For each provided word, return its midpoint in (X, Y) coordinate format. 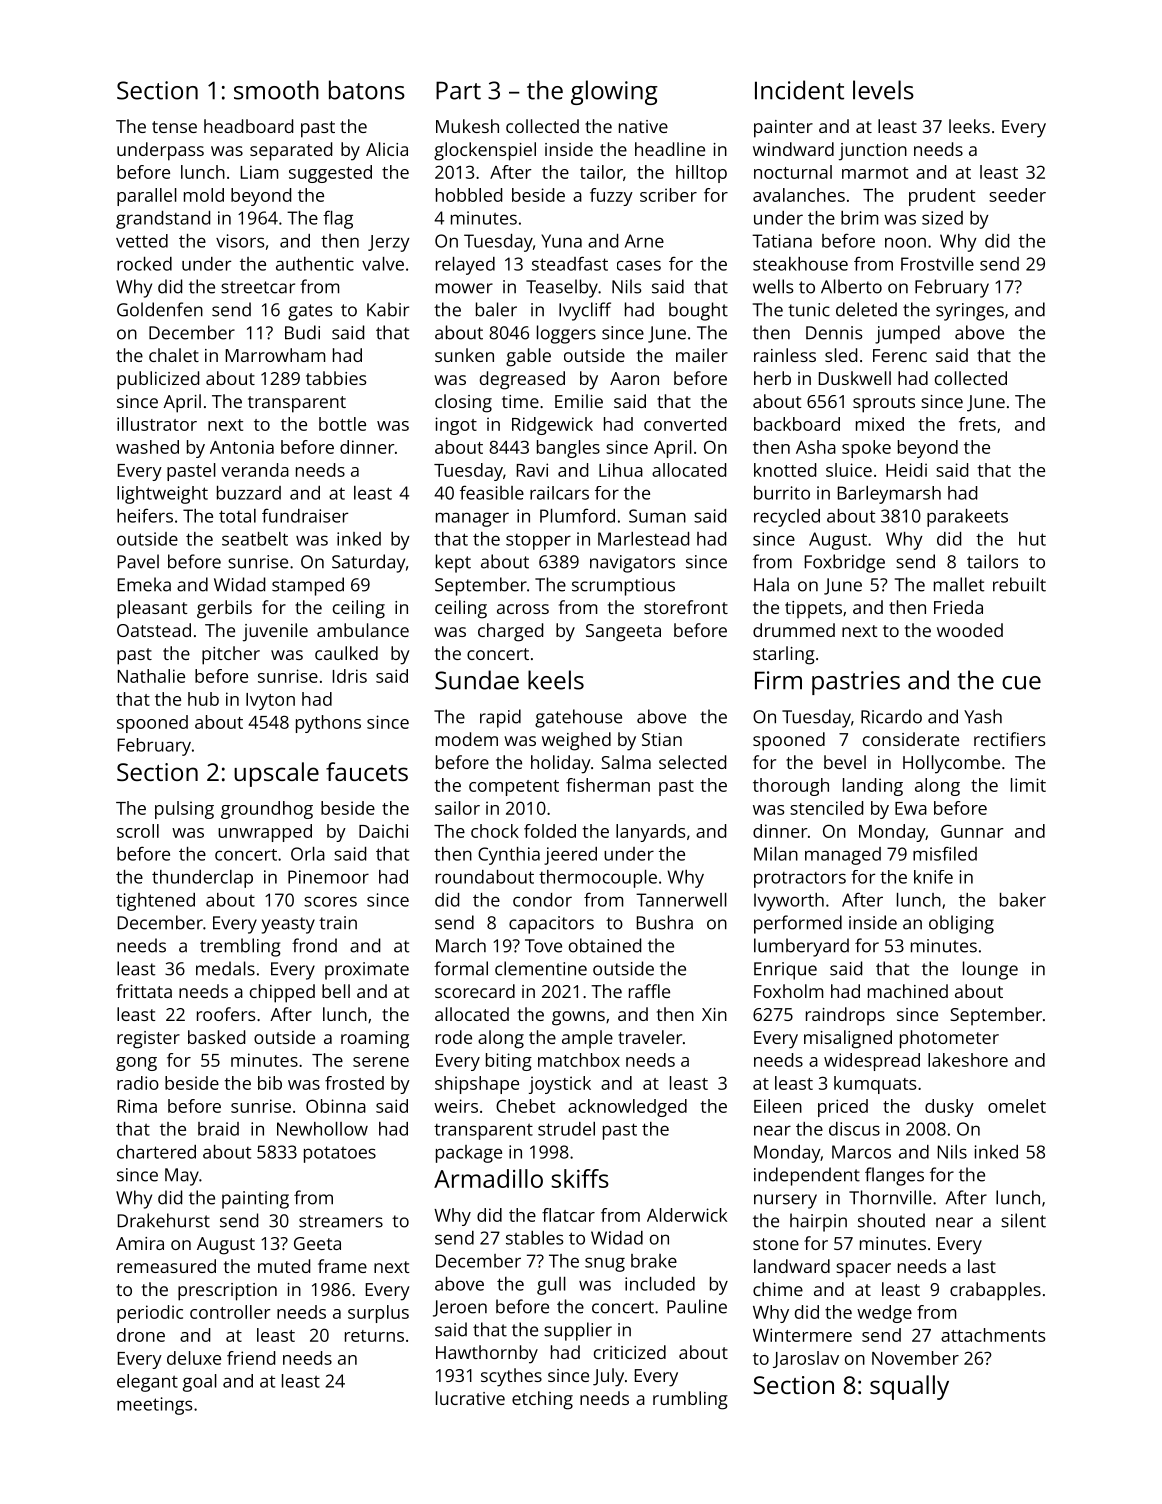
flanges (894, 1176)
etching (542, 1400)
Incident (799, 90)
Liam (259, 172)
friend (251, 1358)
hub (203, 699)
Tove (543, 946)
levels (883, 90)
